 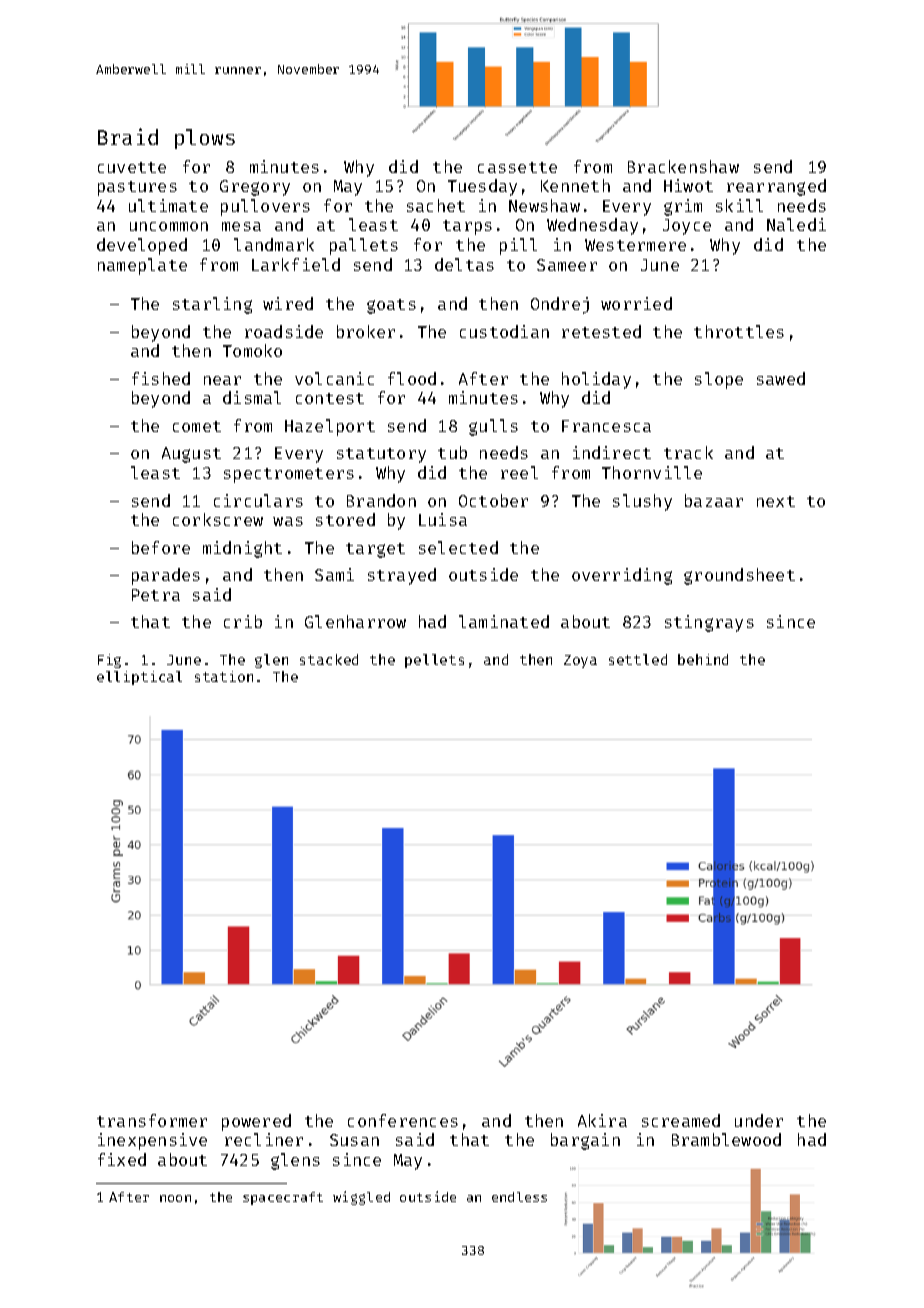 What do you see at coordinates (436, 205) in the page?
I see `sachet` at bounding box center [436, 205].
